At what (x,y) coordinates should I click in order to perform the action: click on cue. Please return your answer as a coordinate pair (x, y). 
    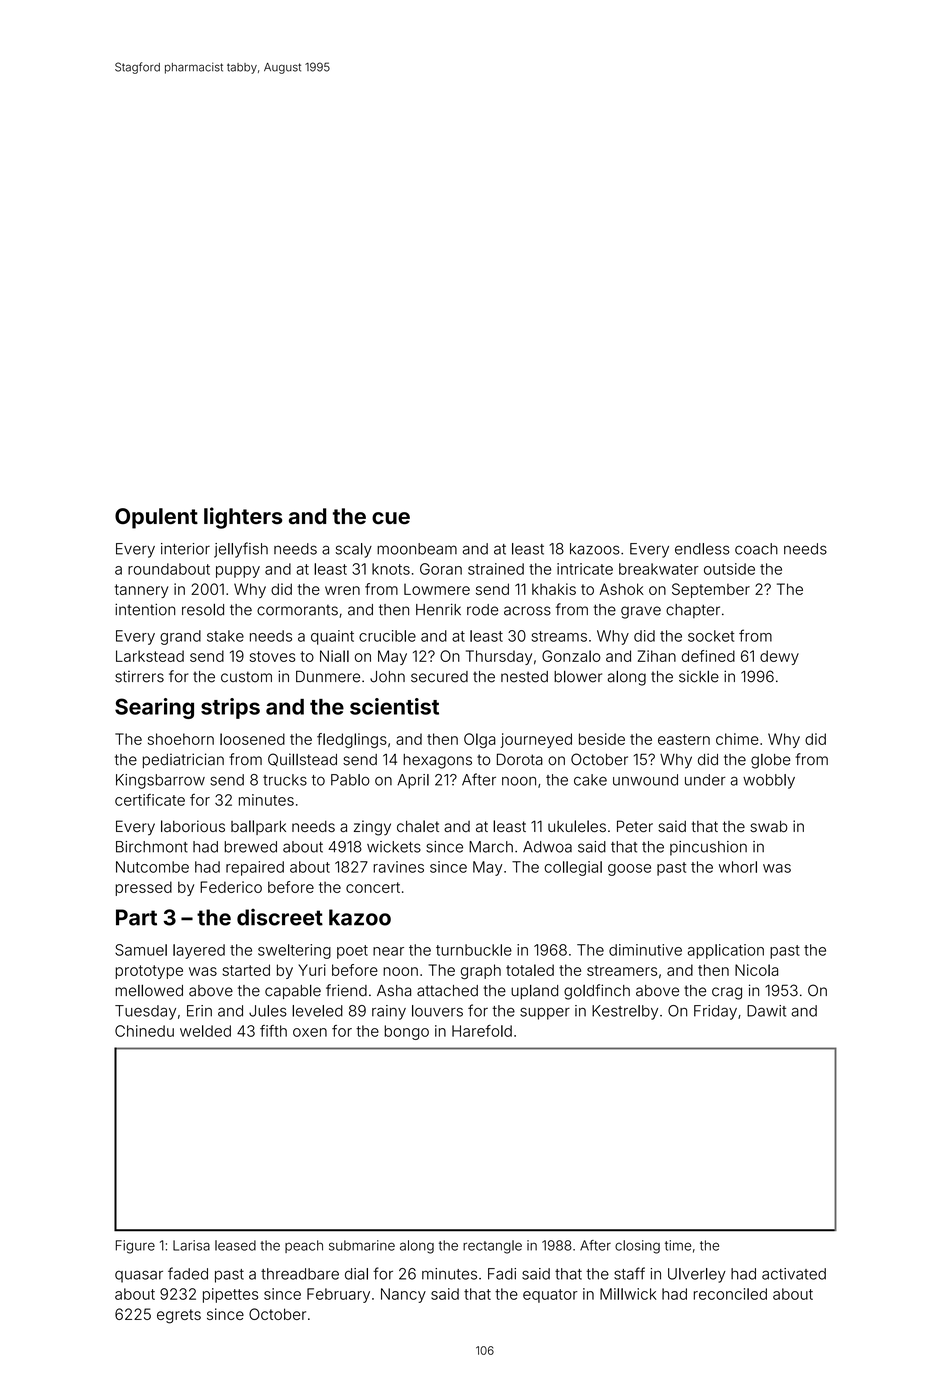
    Looking at the image, I should click on (391, 518).
